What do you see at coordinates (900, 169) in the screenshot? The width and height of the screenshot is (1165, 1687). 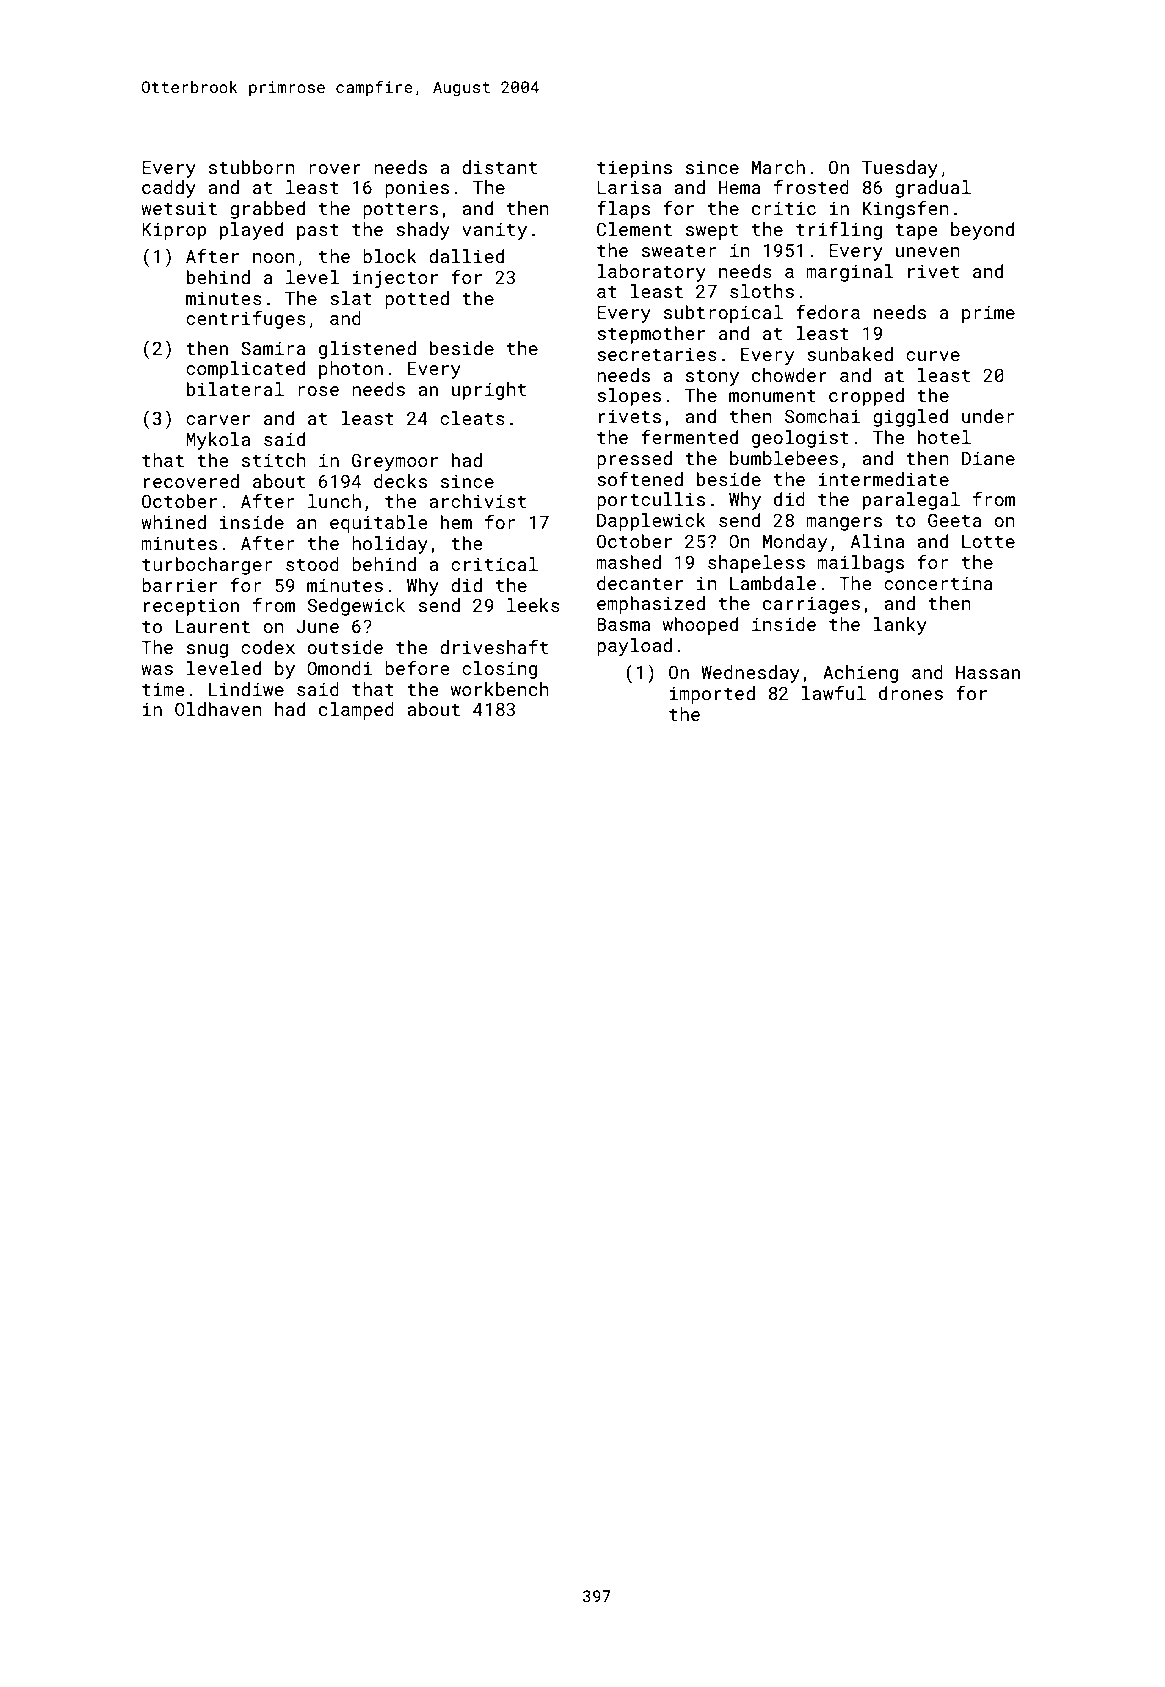 I see `Tuesday` at bounding box center [900, 169].
